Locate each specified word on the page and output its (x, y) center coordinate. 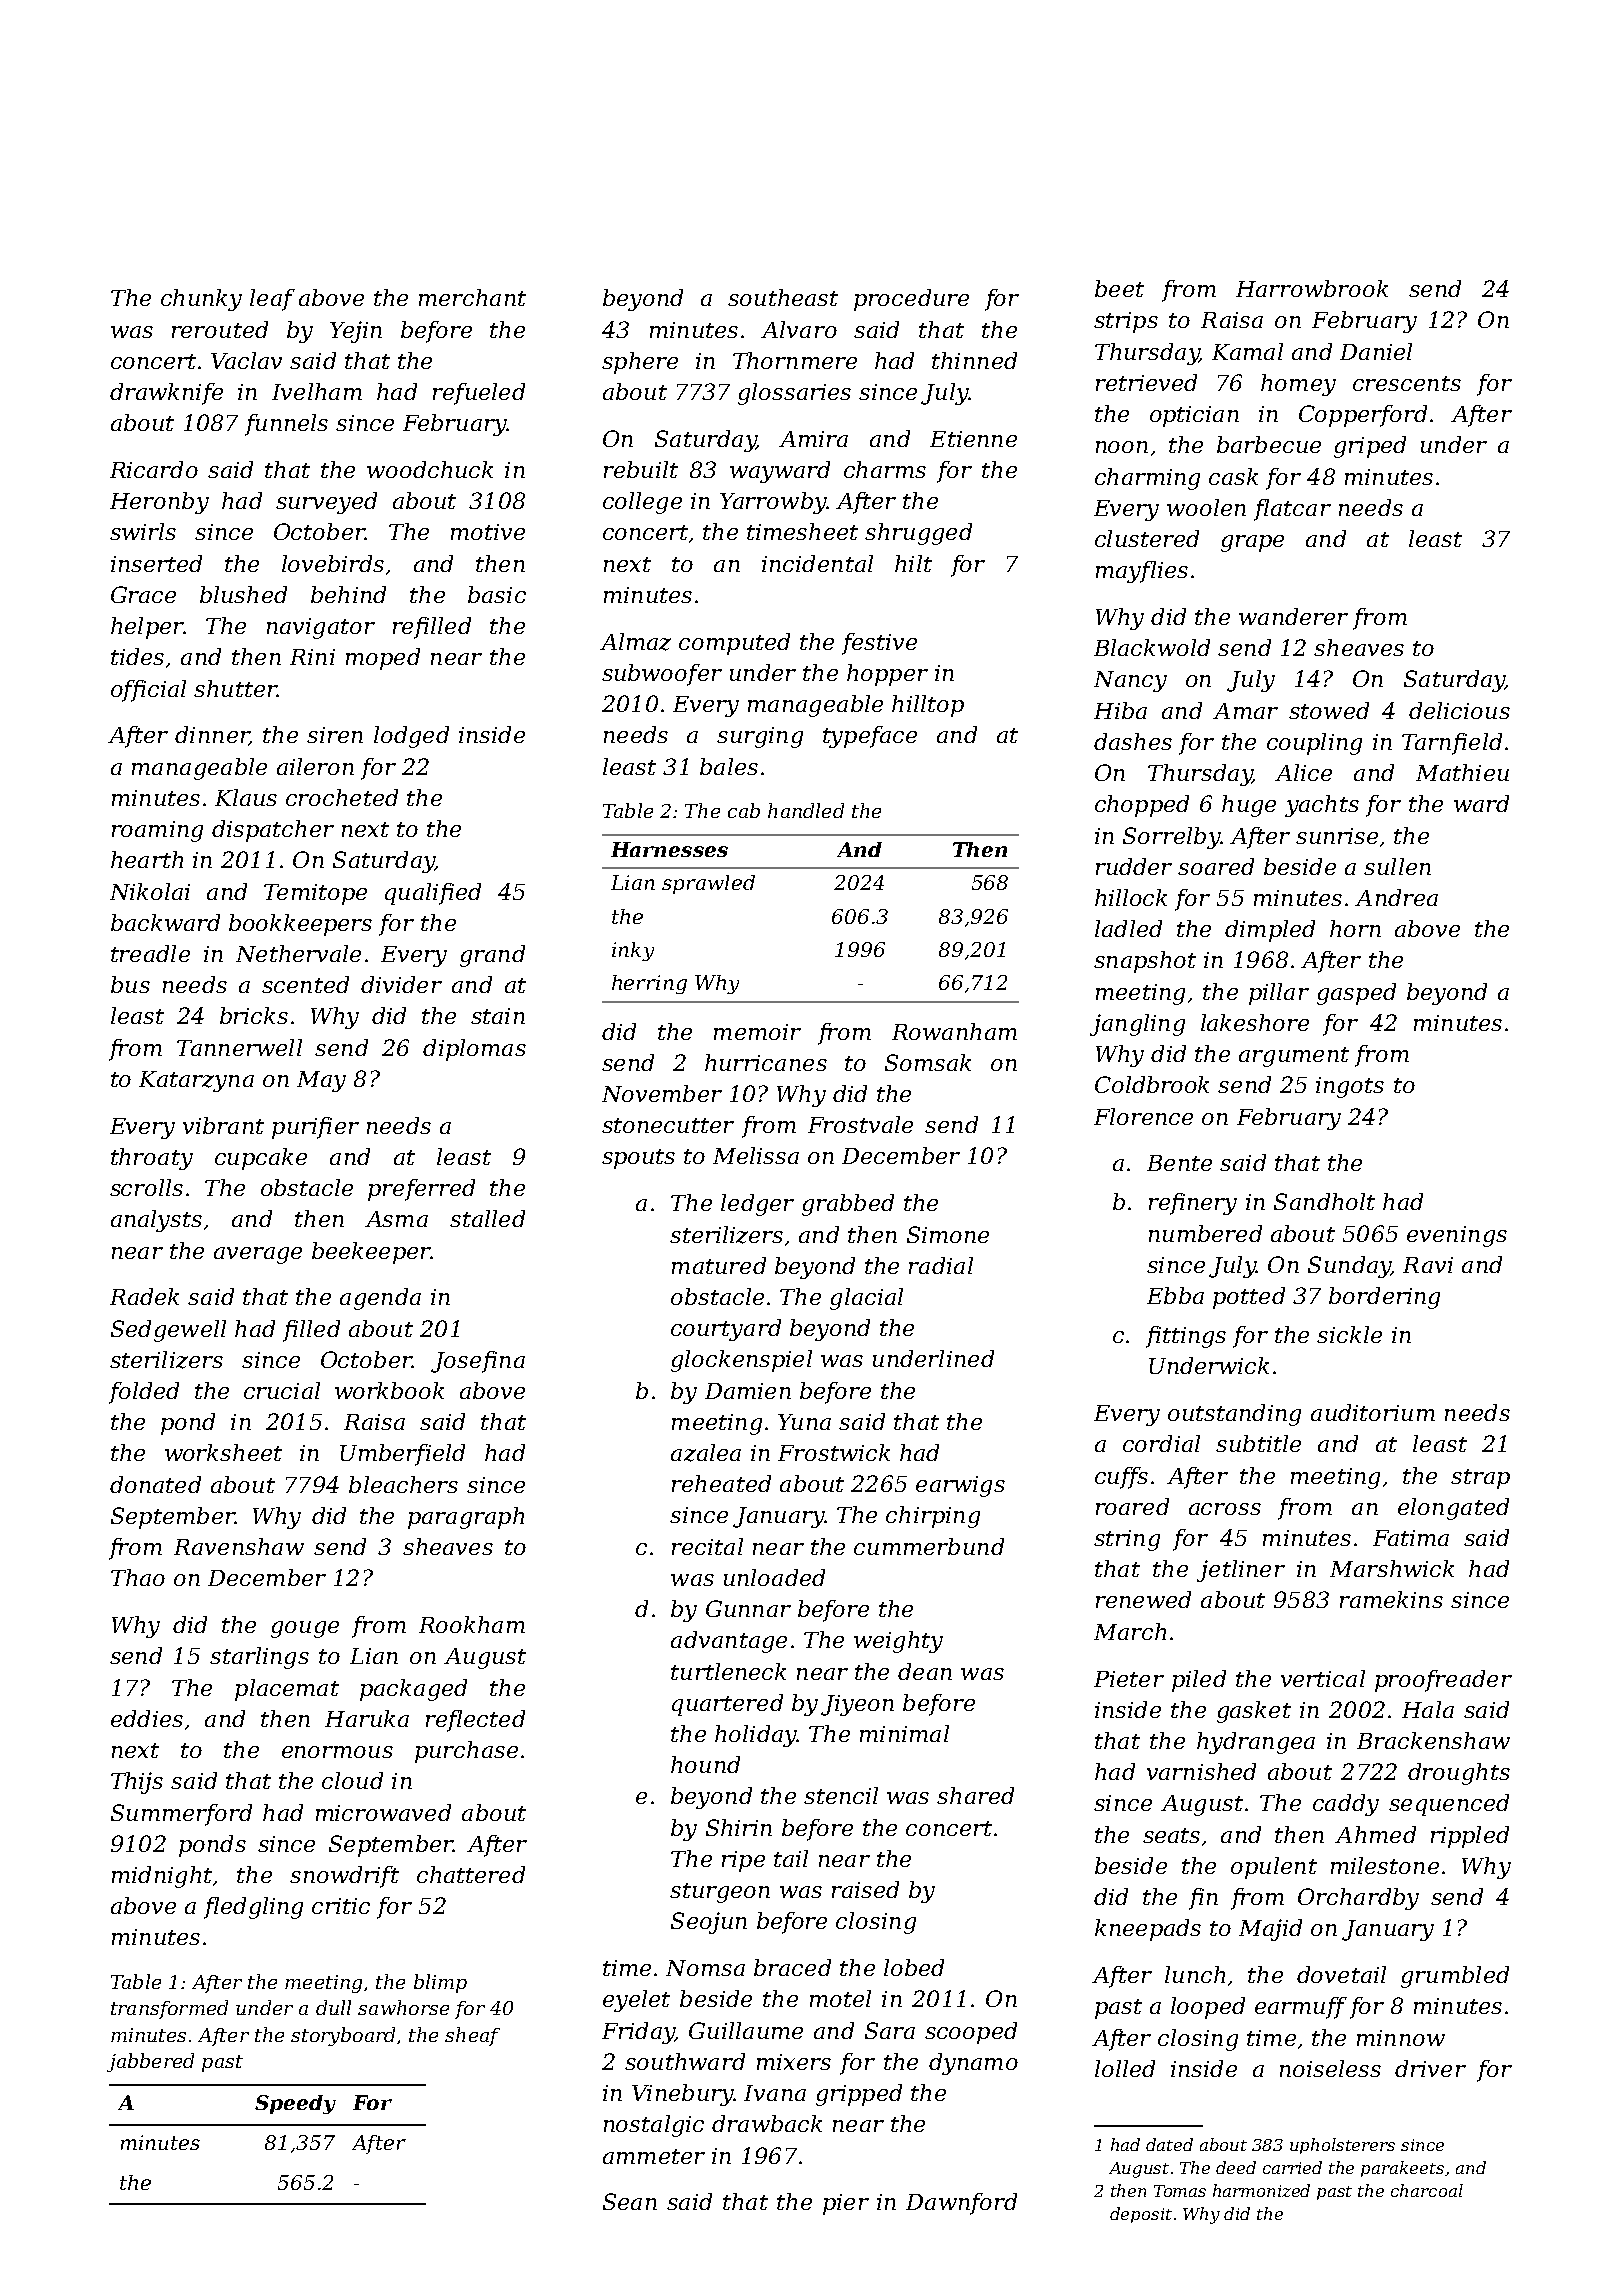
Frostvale (860, 1124)
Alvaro (799, 329)
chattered (471, 1874)
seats (1171, 1835)
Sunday (1349, 1267)
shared (975, 1795)
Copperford (1363, 416)
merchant (472, 297)
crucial (282, 1390)
